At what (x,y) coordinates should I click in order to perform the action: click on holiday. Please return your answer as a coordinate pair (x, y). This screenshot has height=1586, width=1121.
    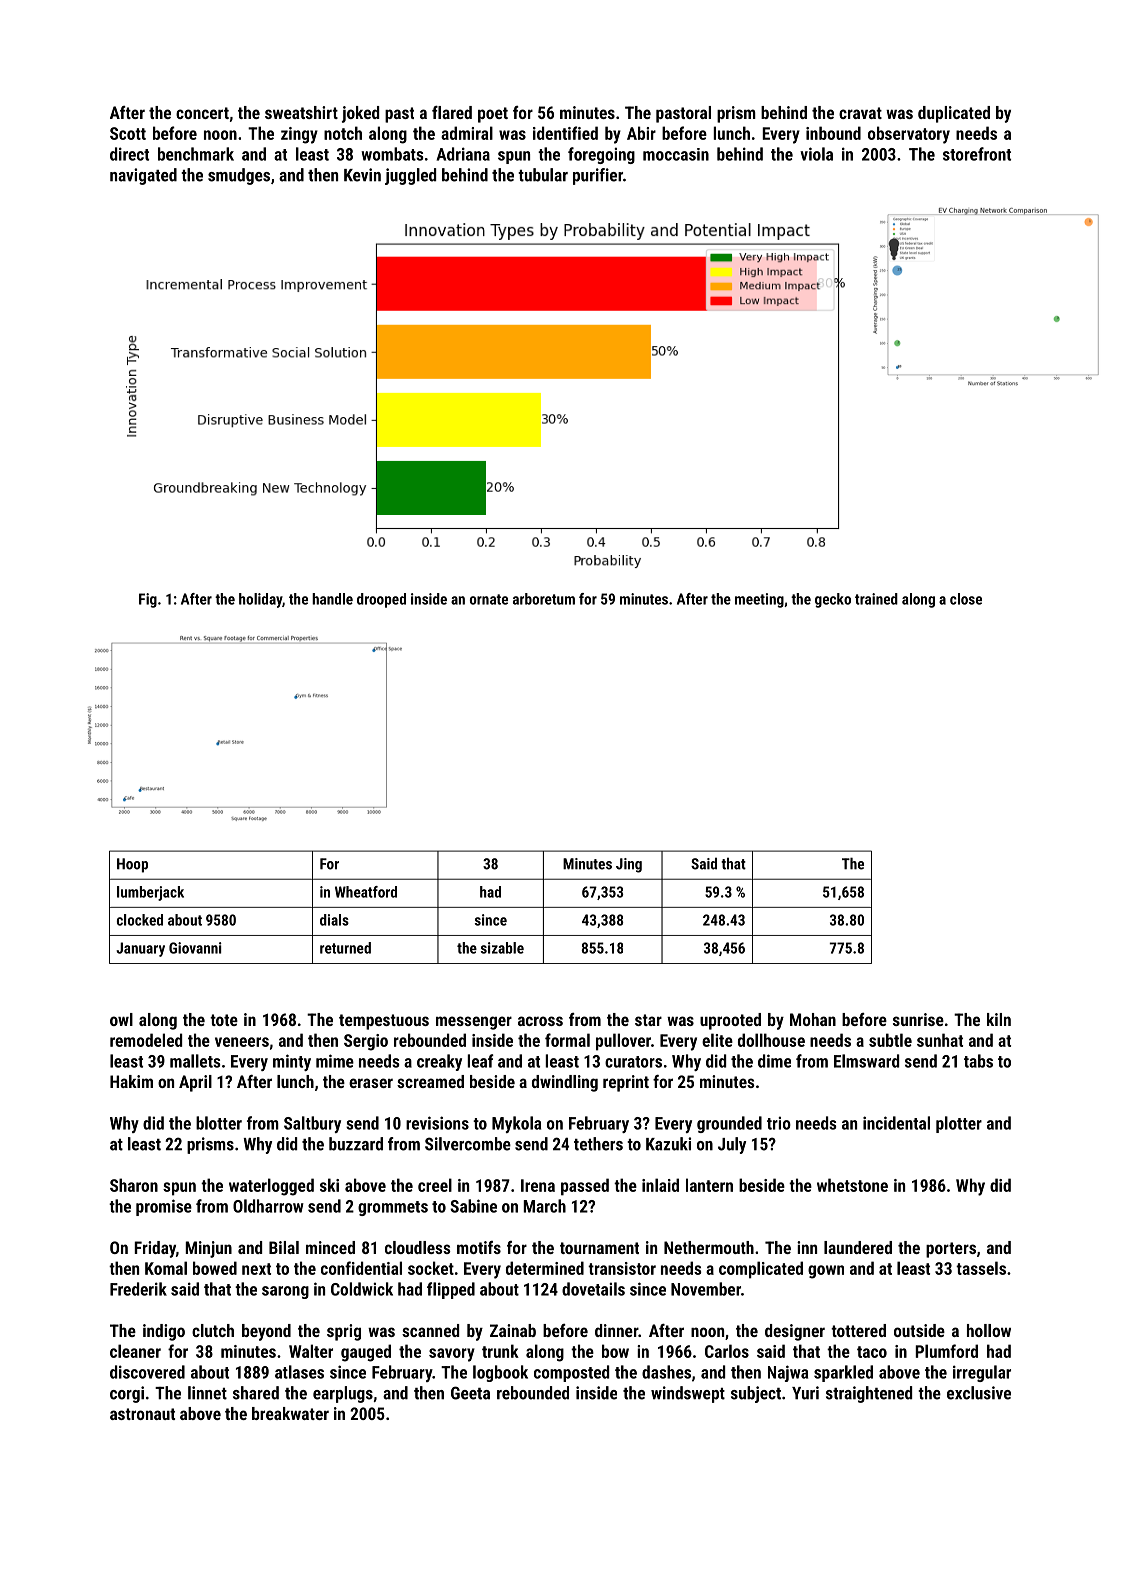
    Looking at the image, I should click on (260, 600).
